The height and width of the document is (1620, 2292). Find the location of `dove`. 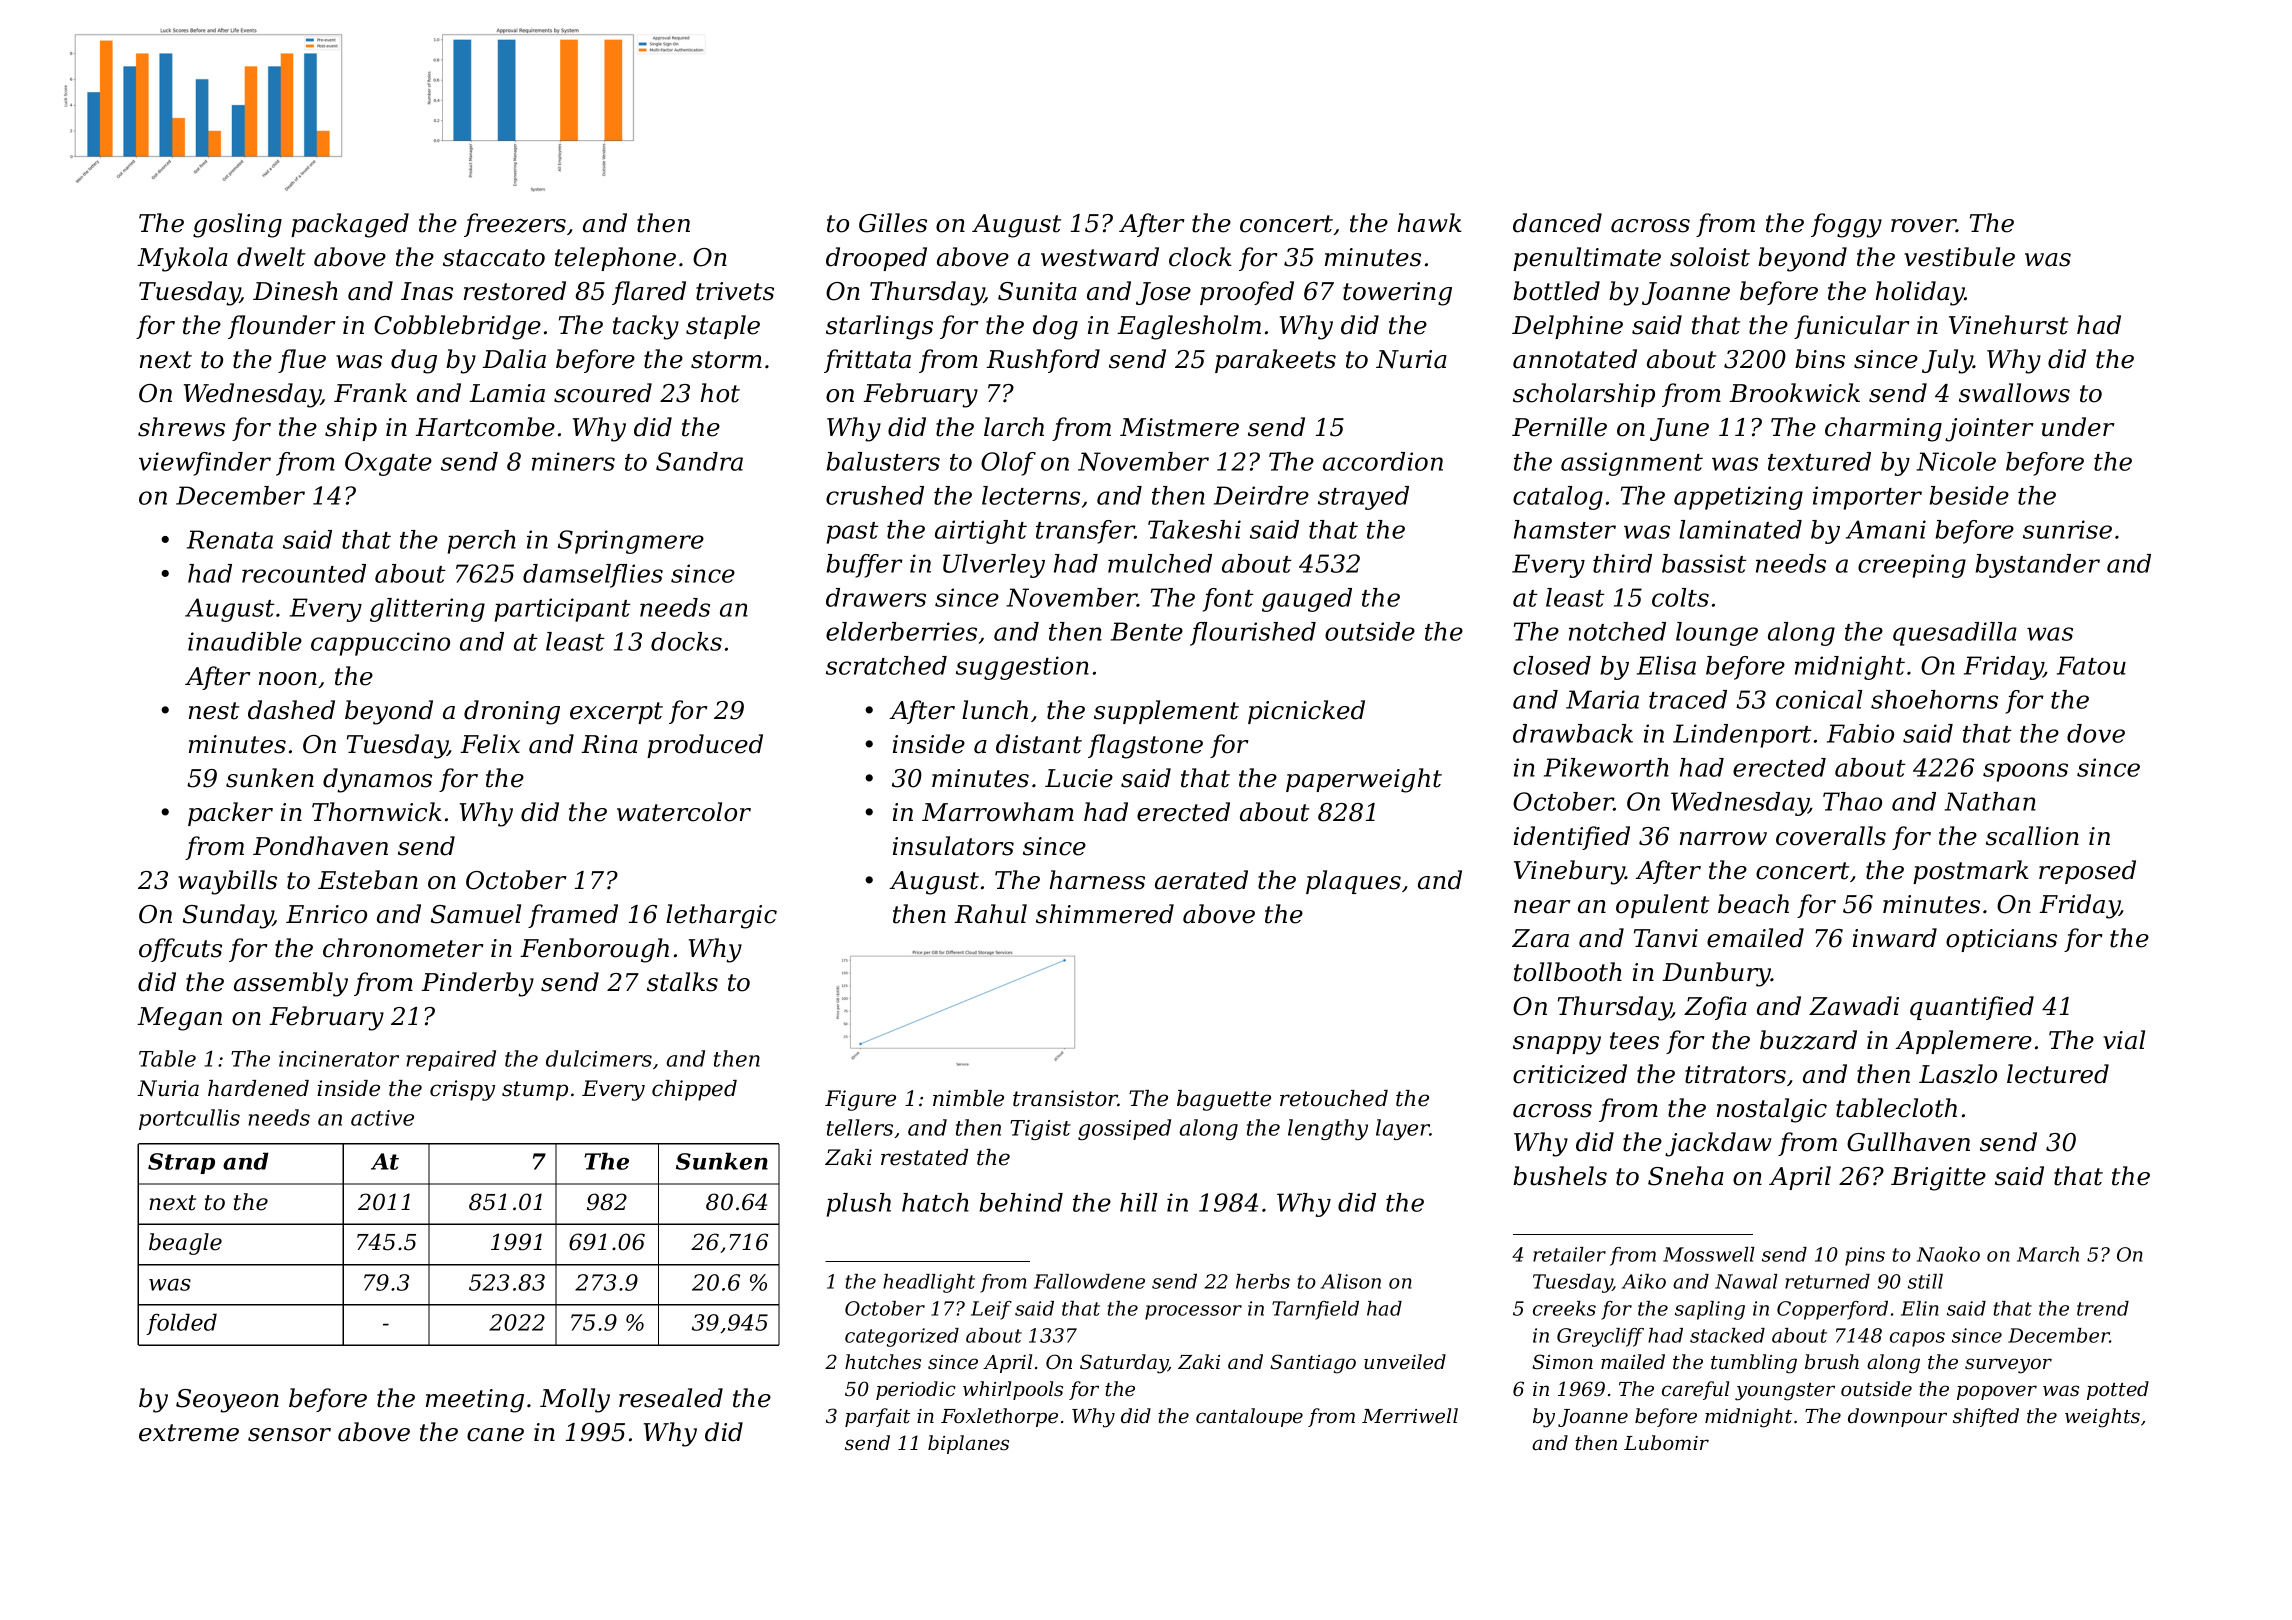

dove is located at coordinates (2096, 733).
